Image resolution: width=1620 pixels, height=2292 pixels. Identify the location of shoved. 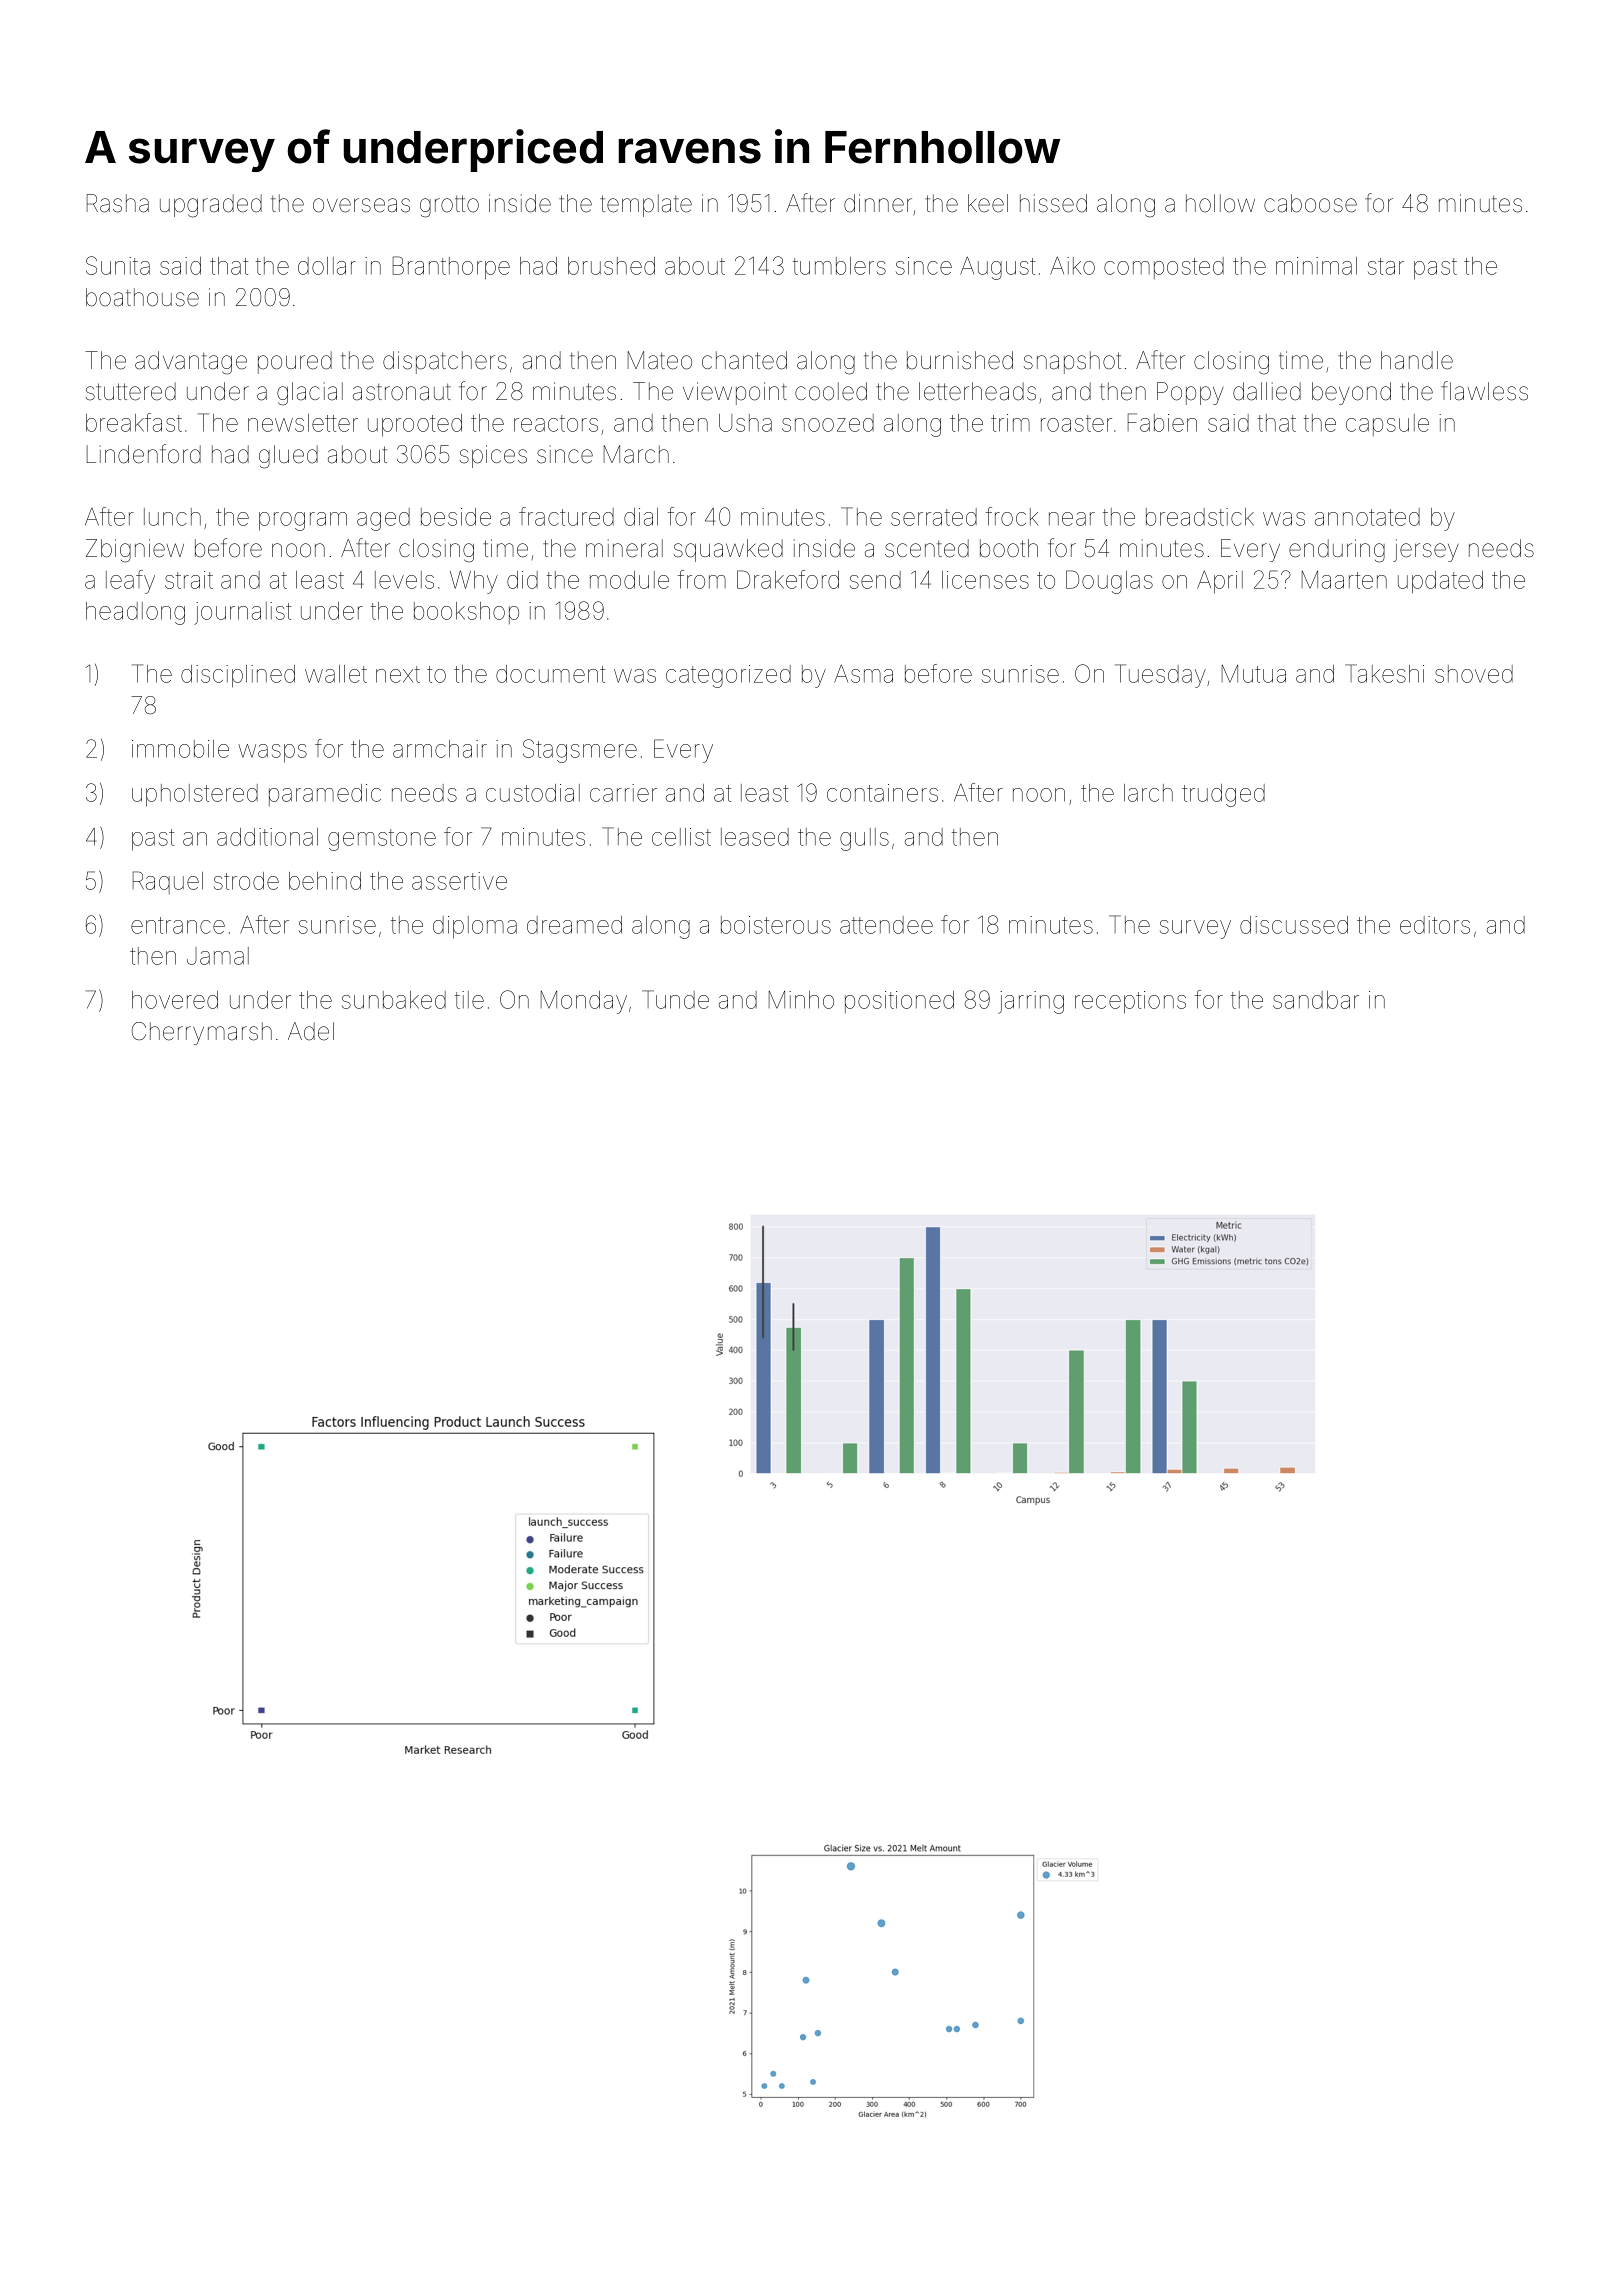
(1474, 674).
